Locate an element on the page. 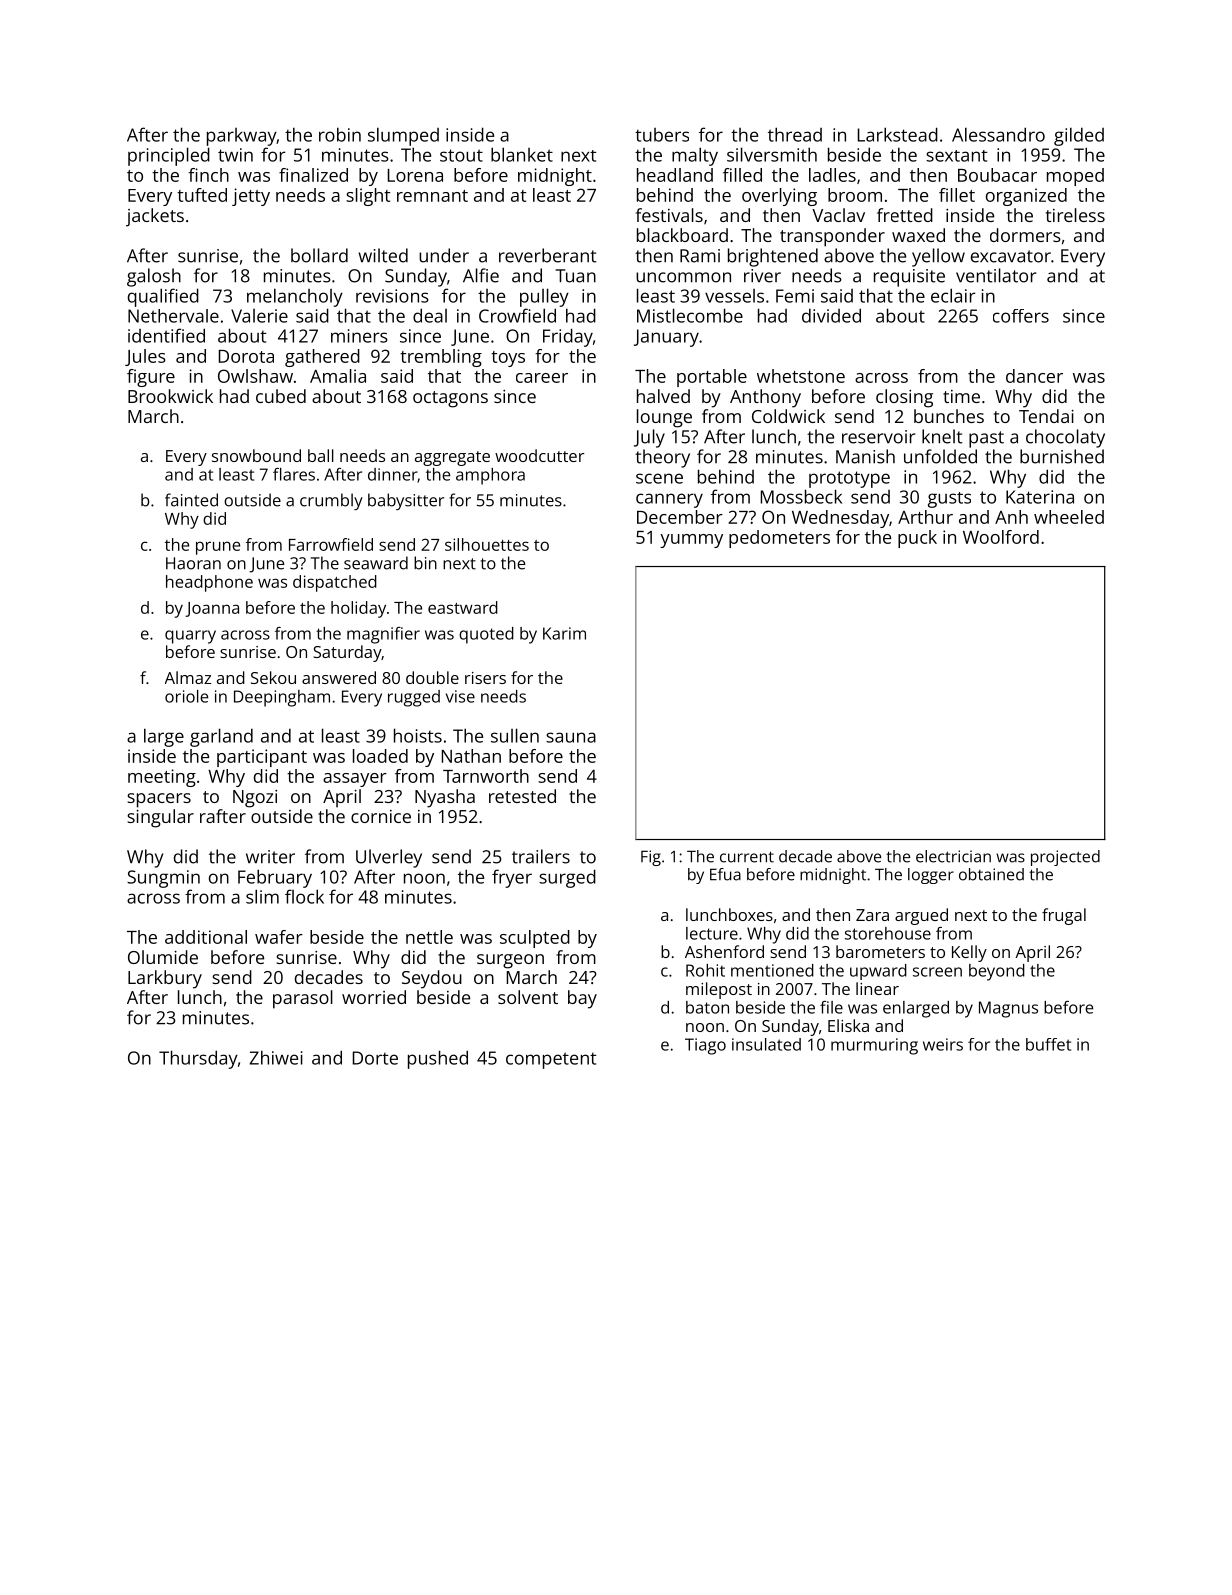  wilted is located at coordinates (383, 255).
